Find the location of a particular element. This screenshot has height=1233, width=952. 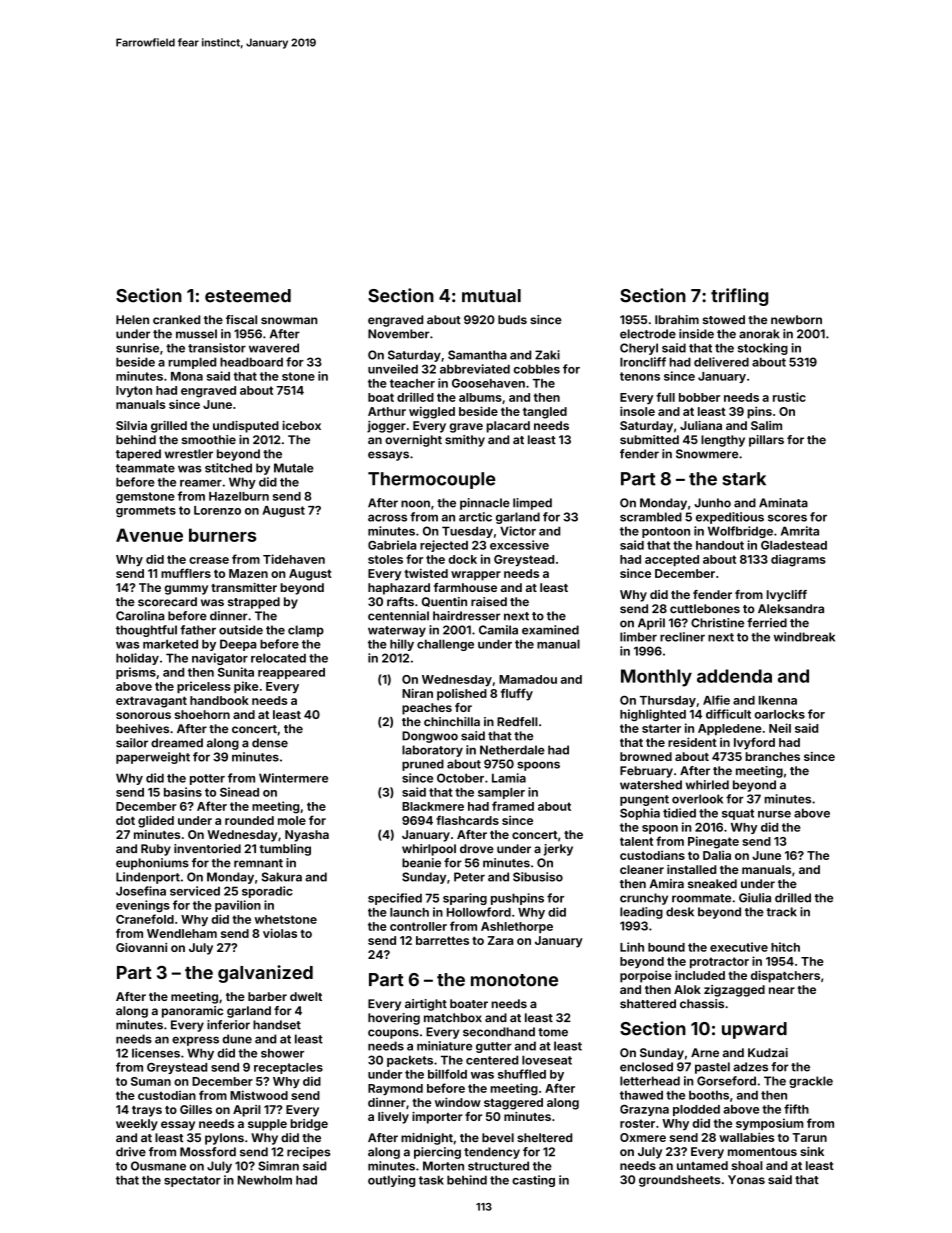

esteemed is located at coordinates (248, 296).
